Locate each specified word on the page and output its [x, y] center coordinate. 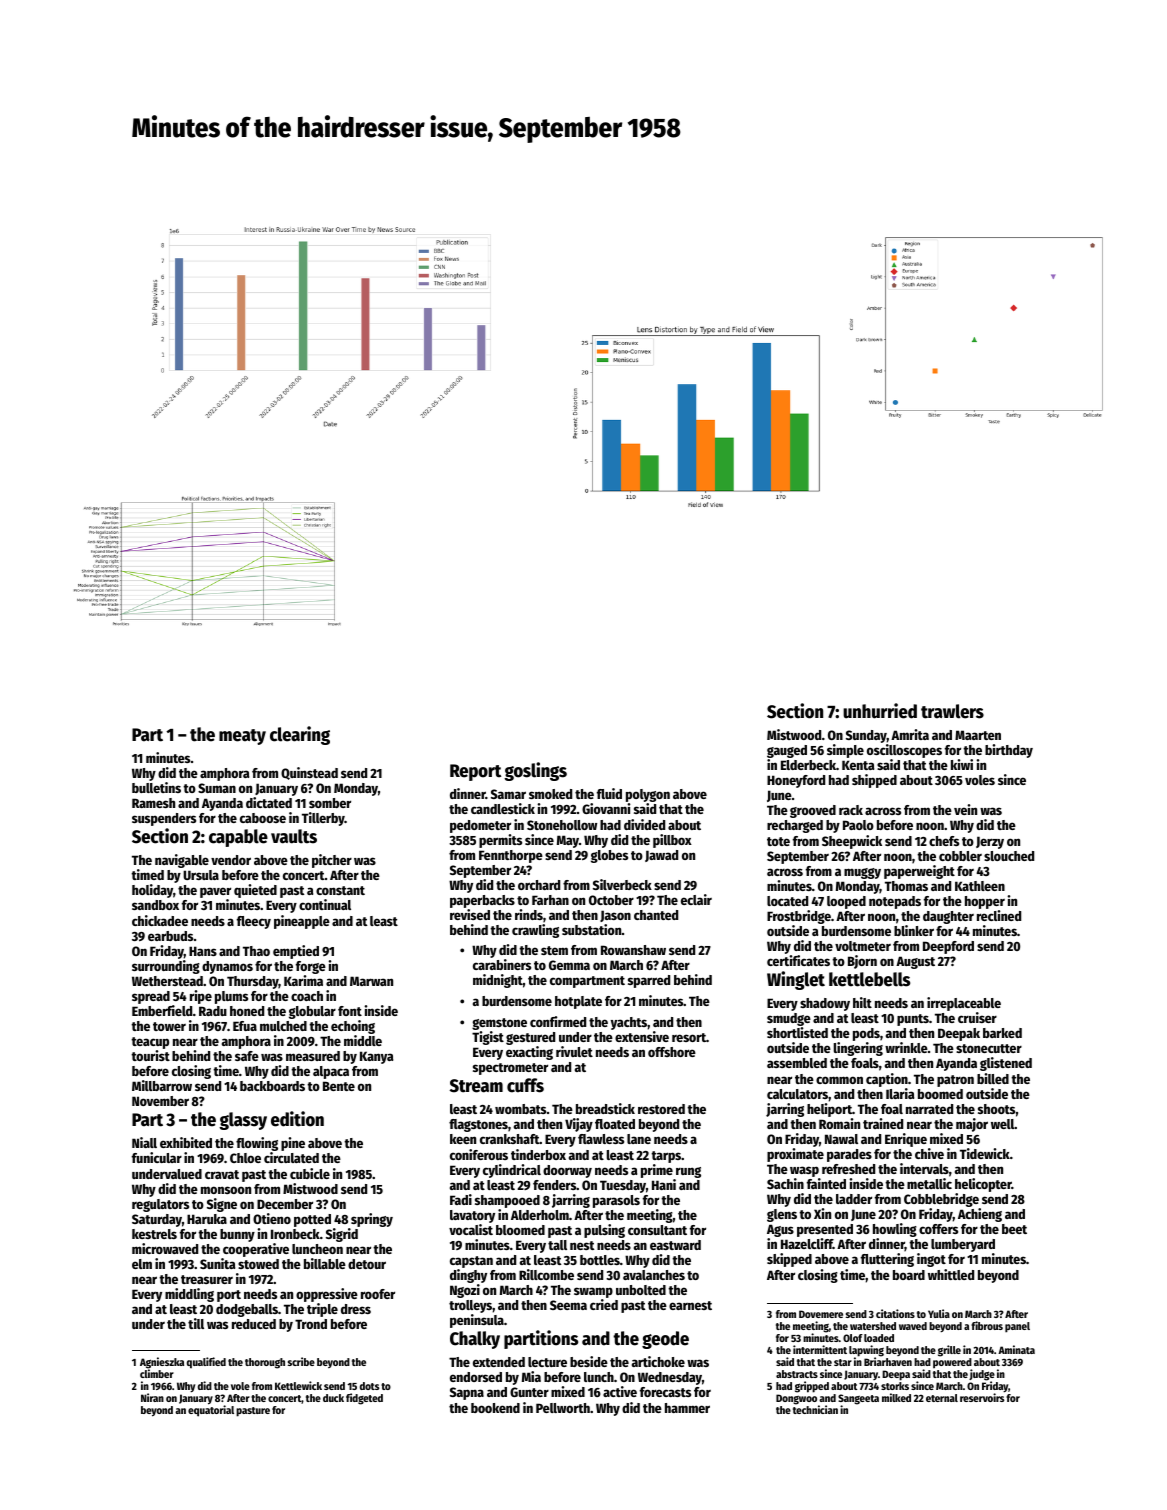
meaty [242, 737]
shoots [996, 1109]
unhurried [880, 711]
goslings [535, 771]
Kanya [376, 1057]
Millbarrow [162, 1085]
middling [189, 1295]
